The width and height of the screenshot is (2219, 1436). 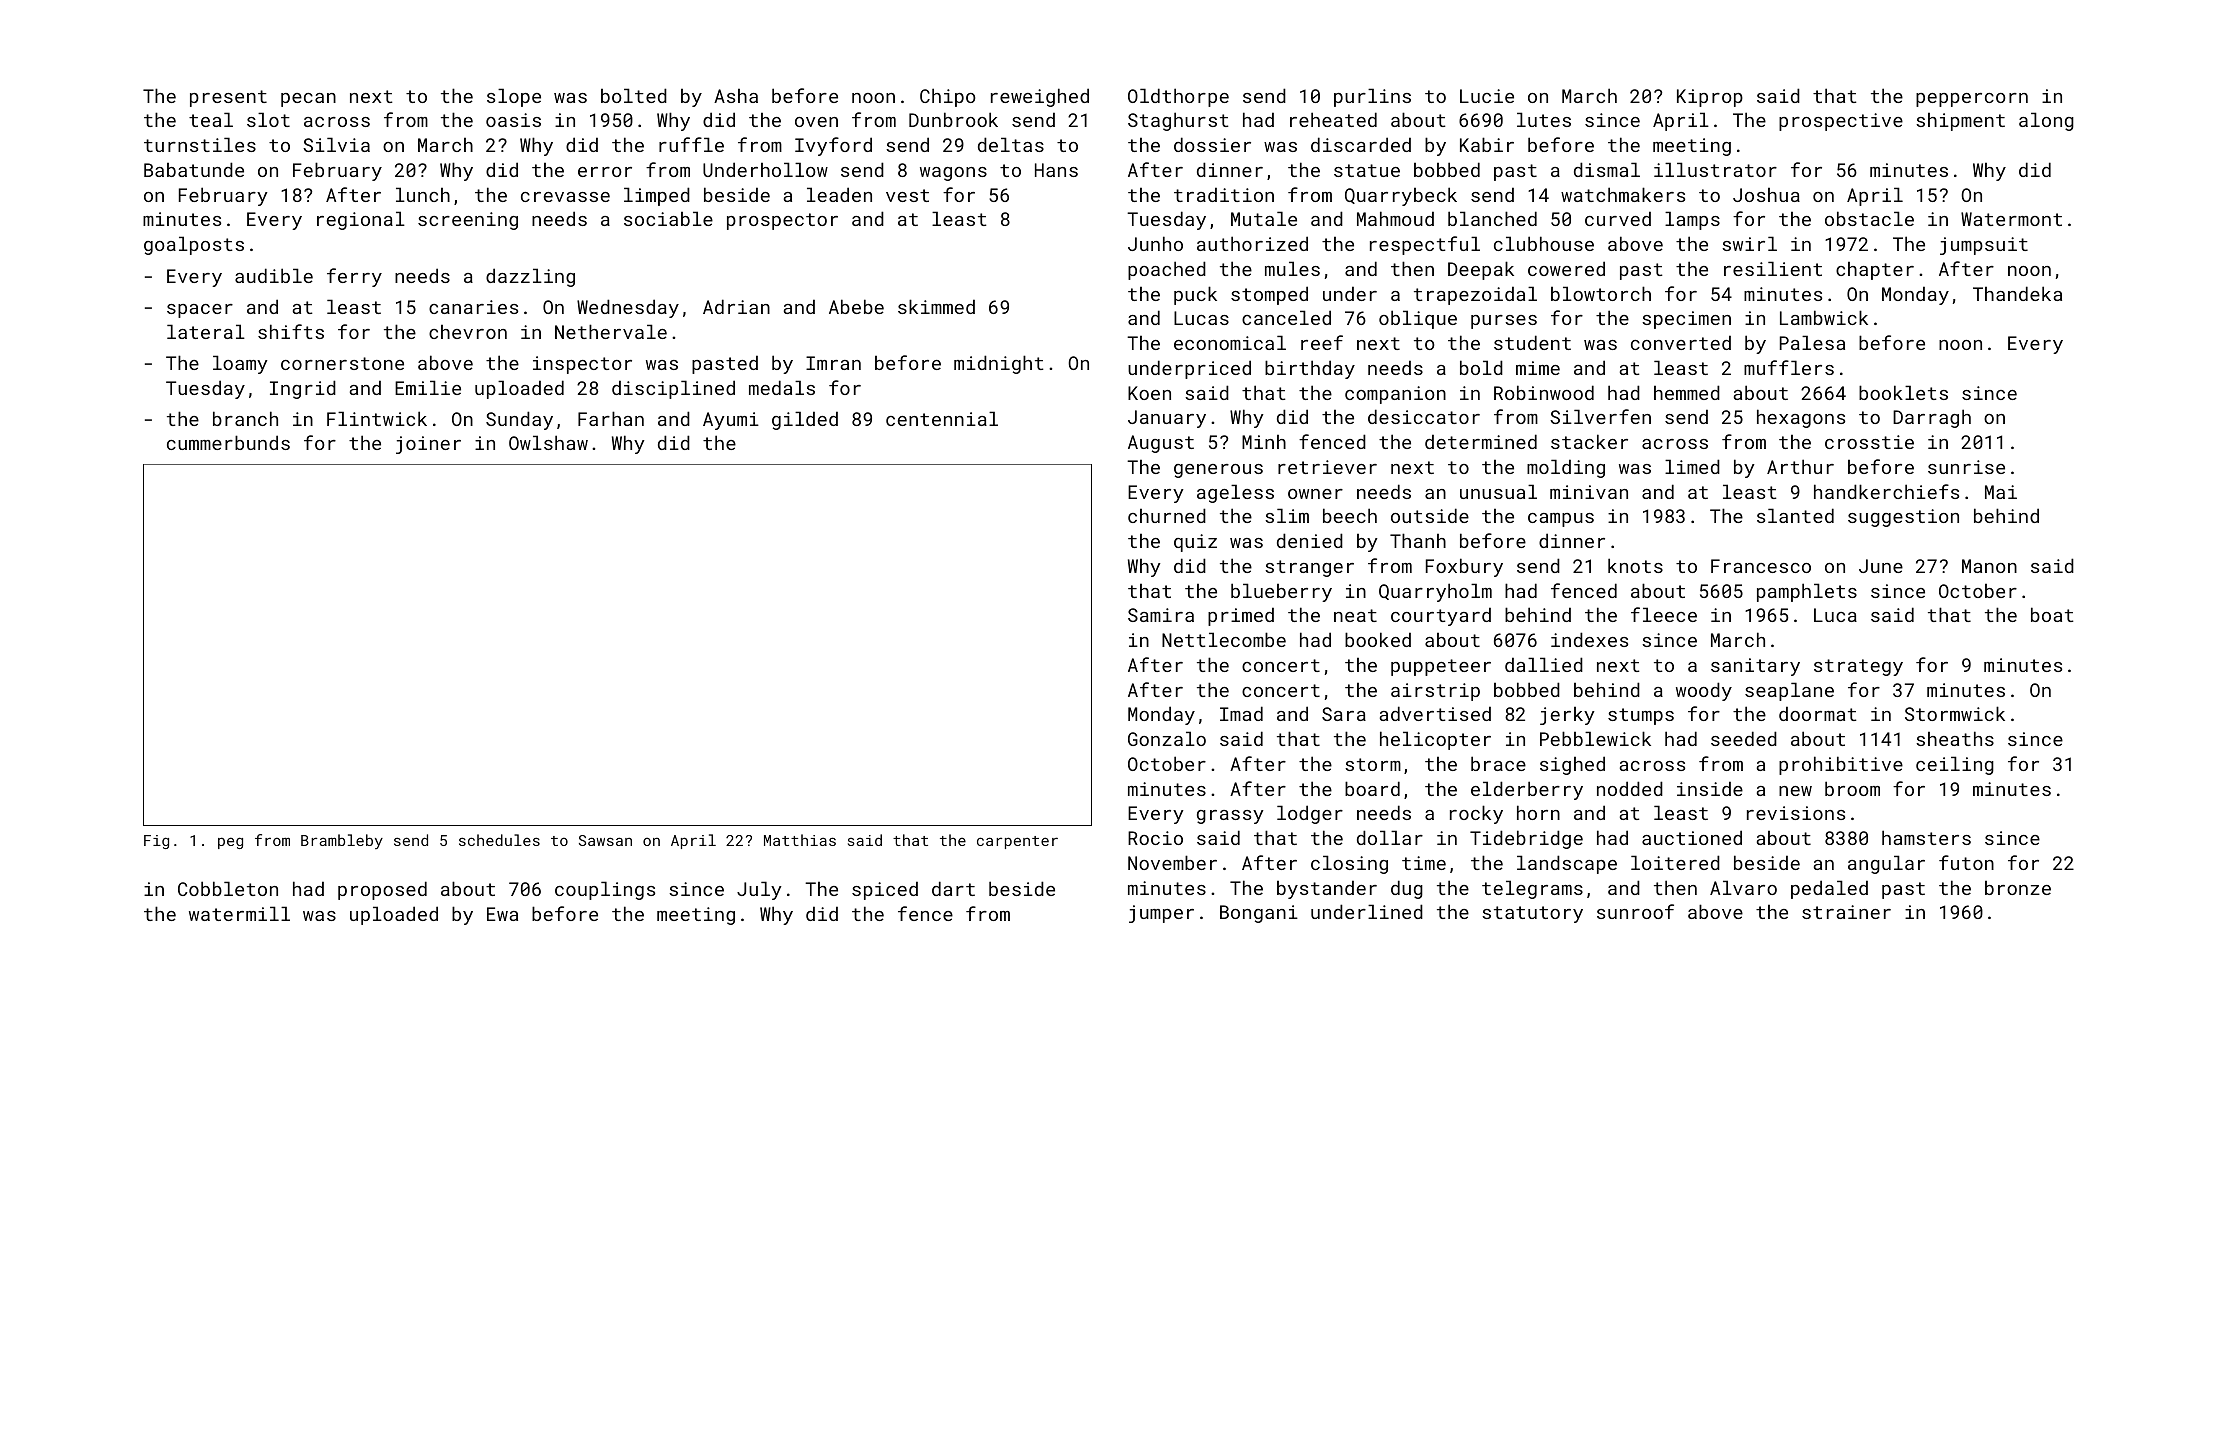 What do you see at coordinates (1487, 96) in the screenshot?
I see `Lucie` at bounding box center [1487, 96].
